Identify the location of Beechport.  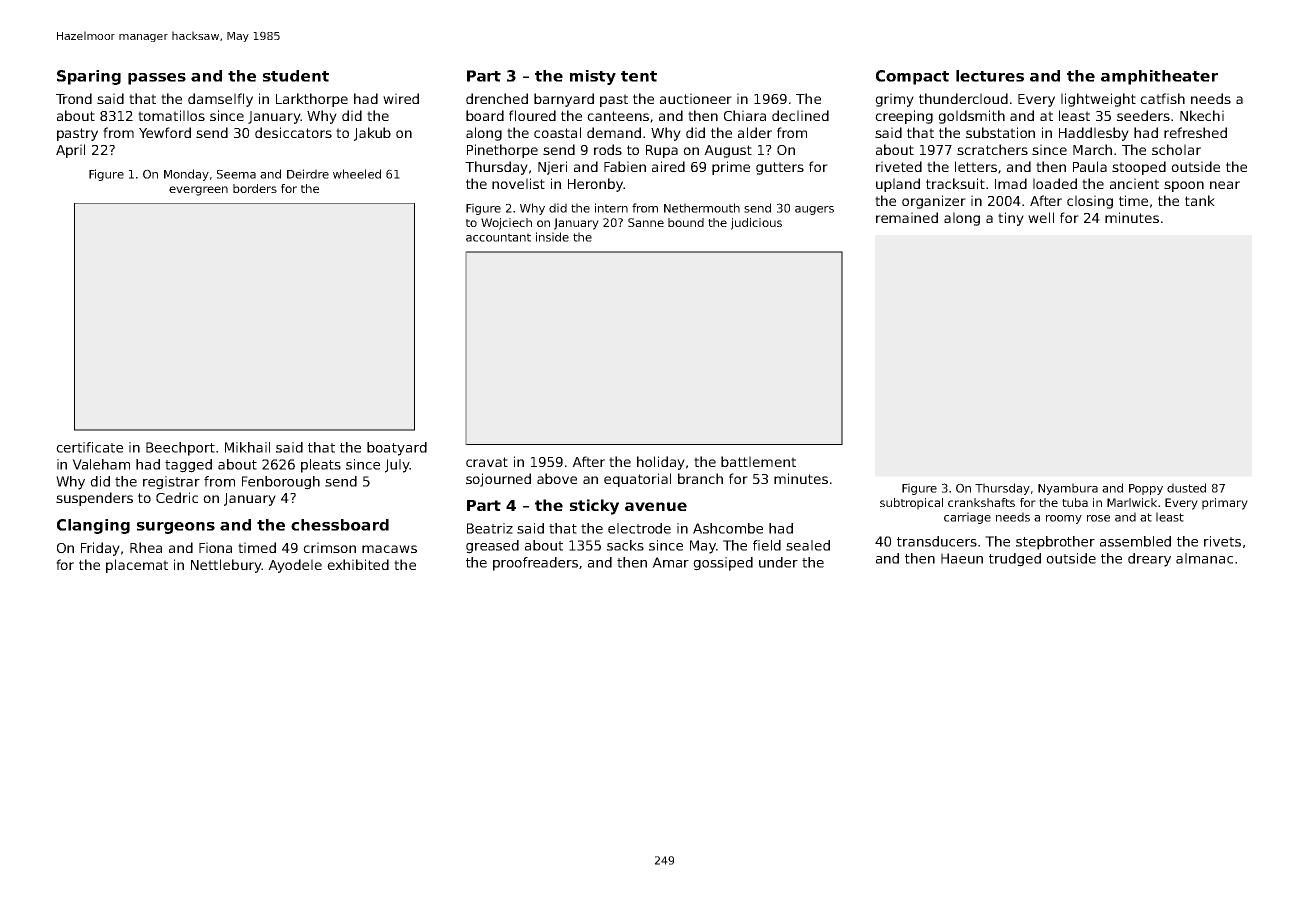
(180, 449).
